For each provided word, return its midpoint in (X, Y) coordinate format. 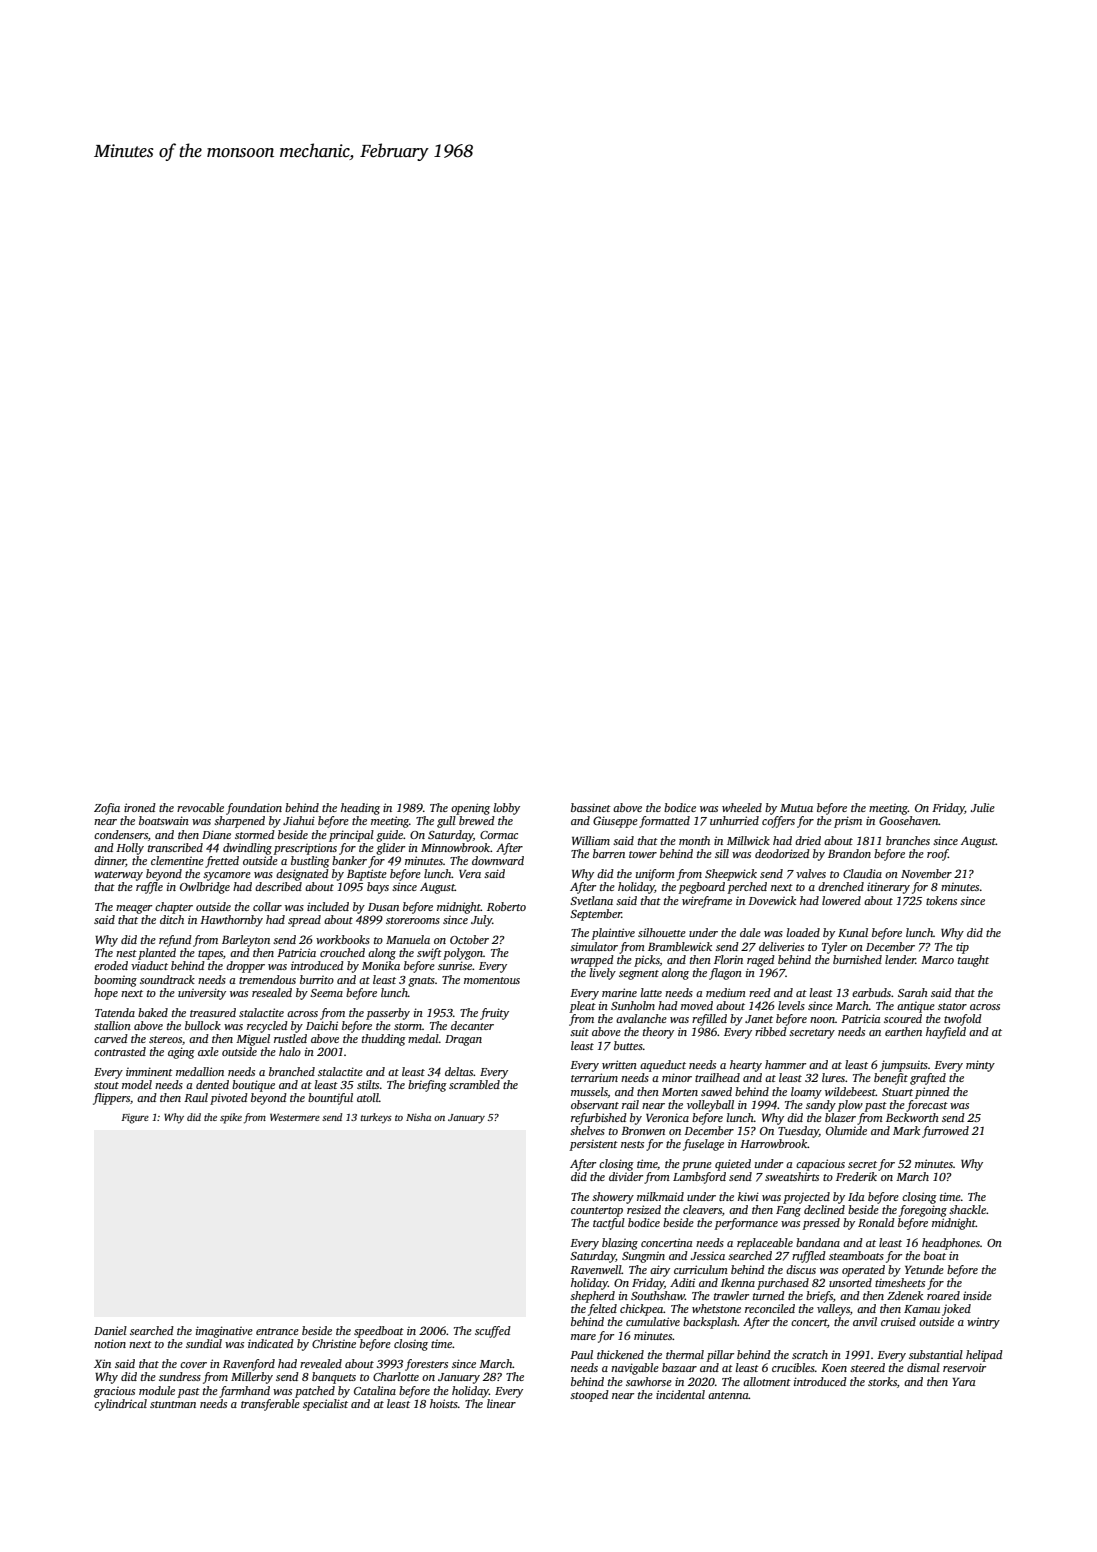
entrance (277, 1331)
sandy (821, 1106)
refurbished (599, 1119)
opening (470, 809)
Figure (135, 1119)
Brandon (849, 853)
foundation (254, 809)
